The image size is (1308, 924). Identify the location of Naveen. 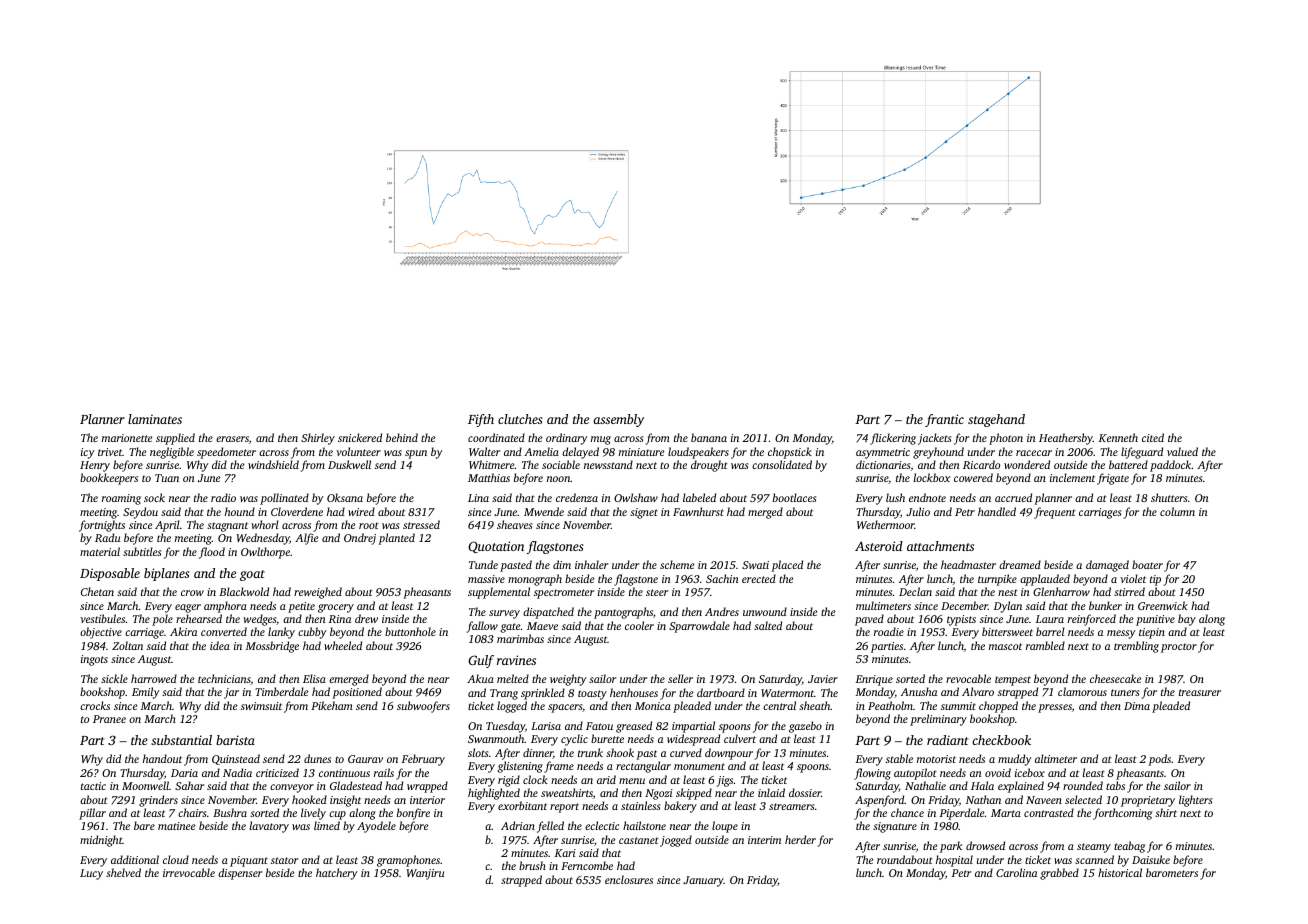
(1044, 800).
